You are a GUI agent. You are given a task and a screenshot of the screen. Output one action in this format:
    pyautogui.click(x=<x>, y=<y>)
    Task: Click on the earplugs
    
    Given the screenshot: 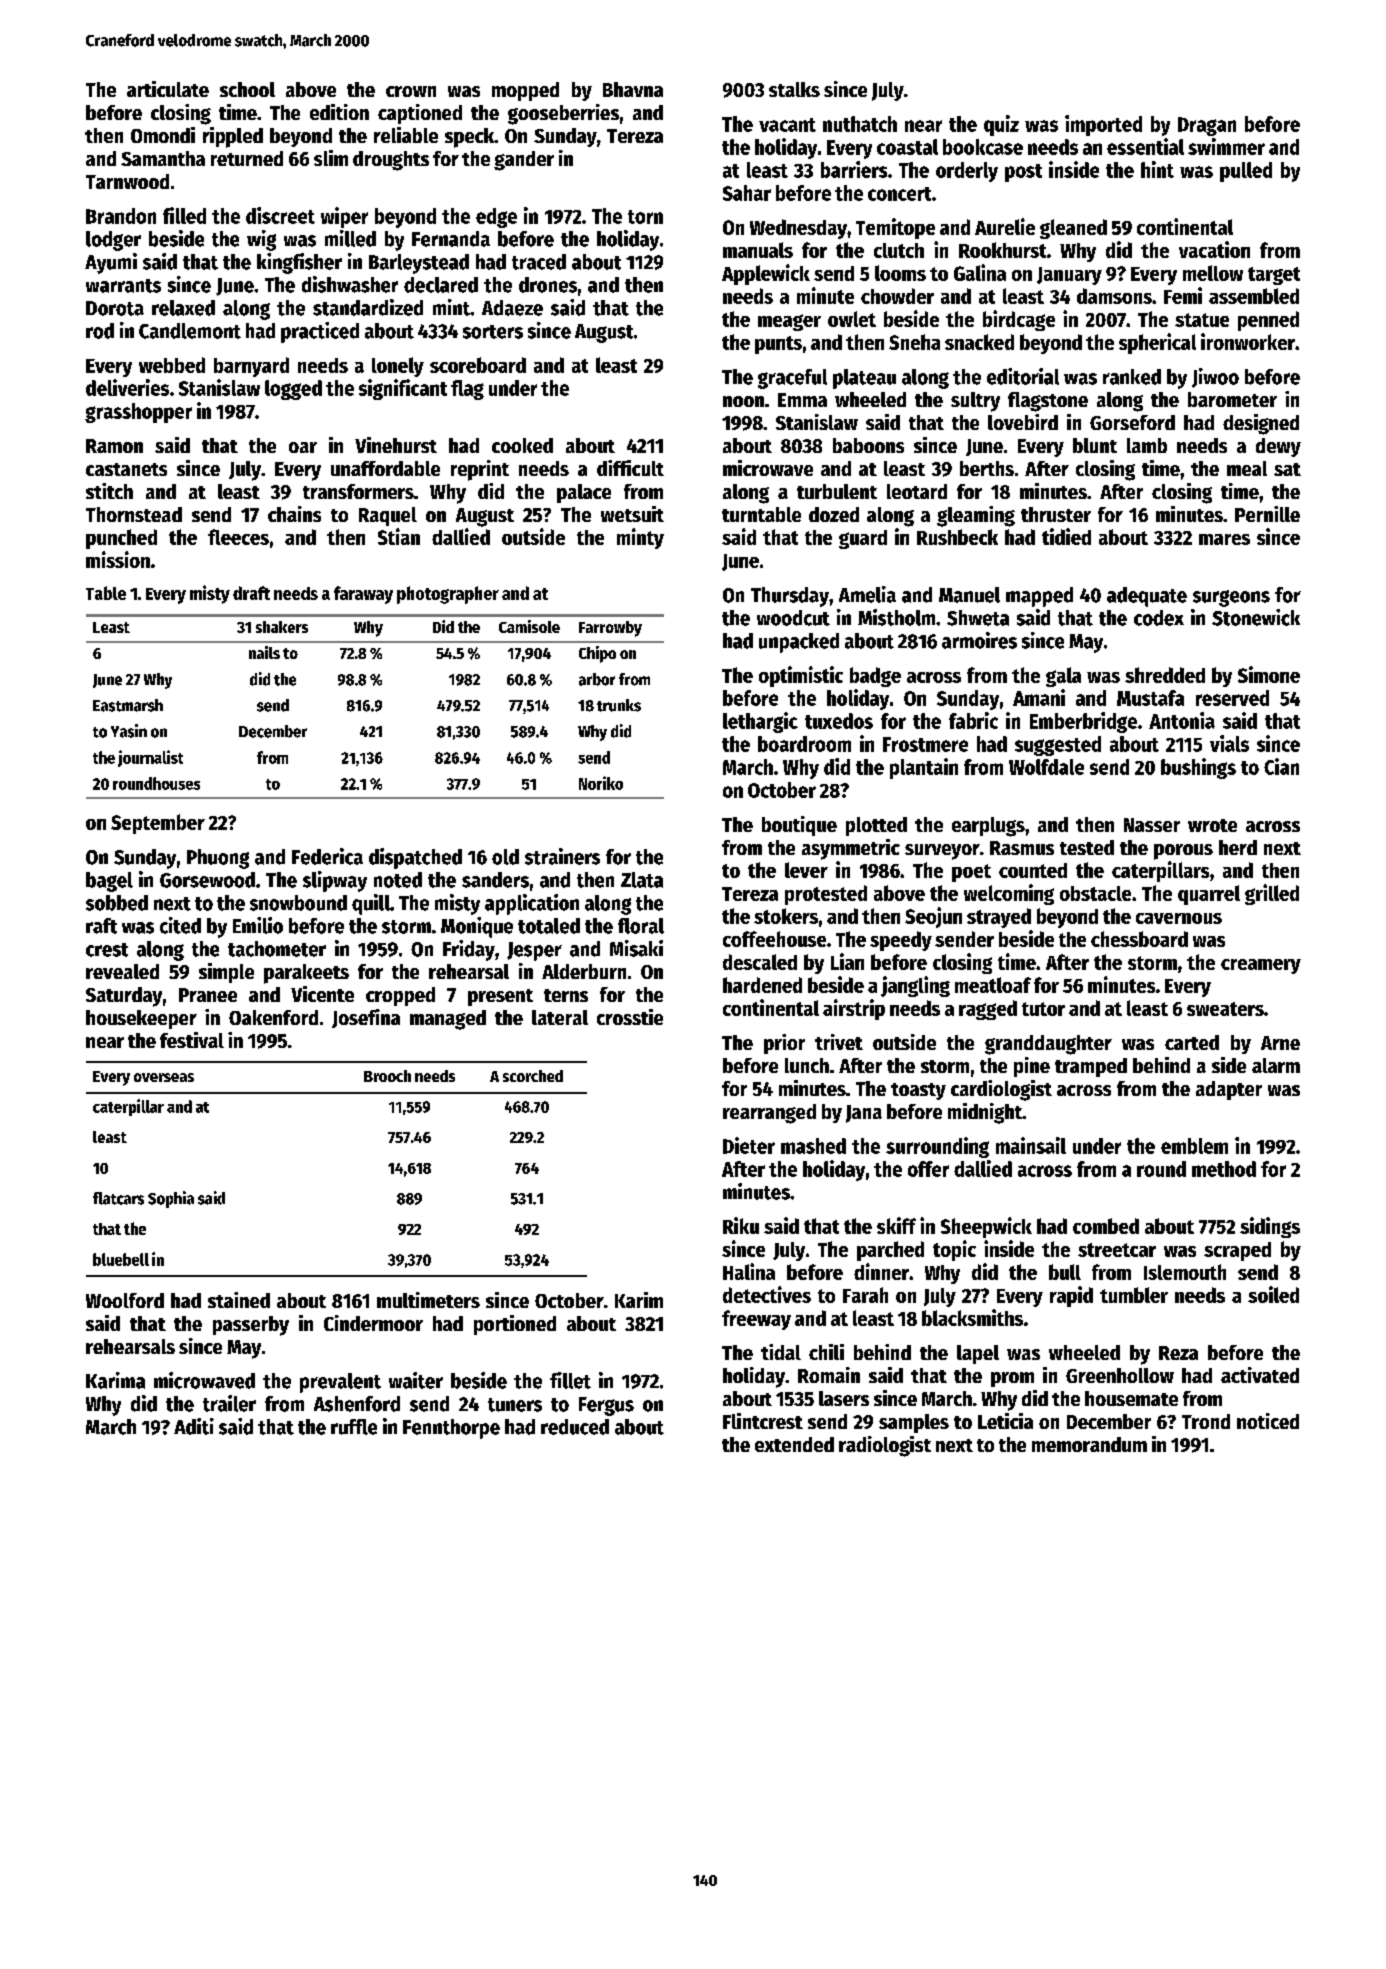 What is the action you would take?
    pyautogui.click(x=988, y=827)
